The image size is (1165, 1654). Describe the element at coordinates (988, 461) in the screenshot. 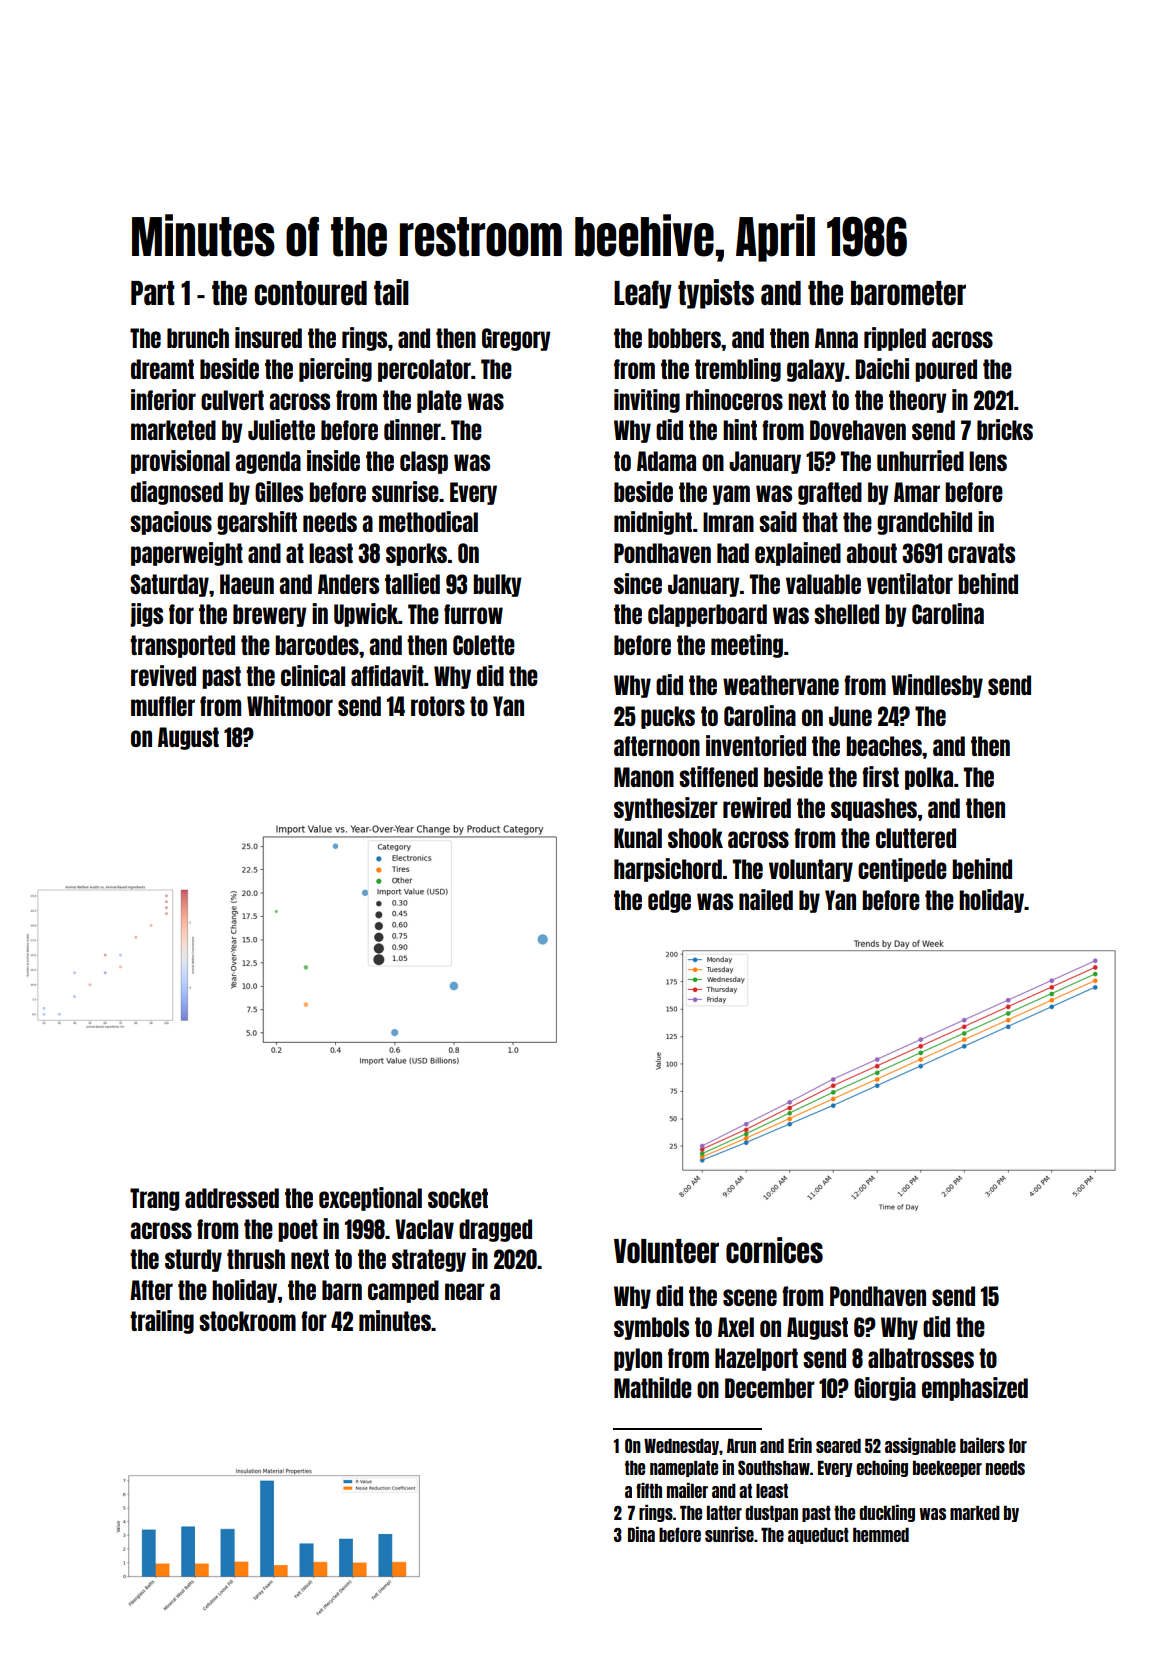

I see `lens` at that location.
